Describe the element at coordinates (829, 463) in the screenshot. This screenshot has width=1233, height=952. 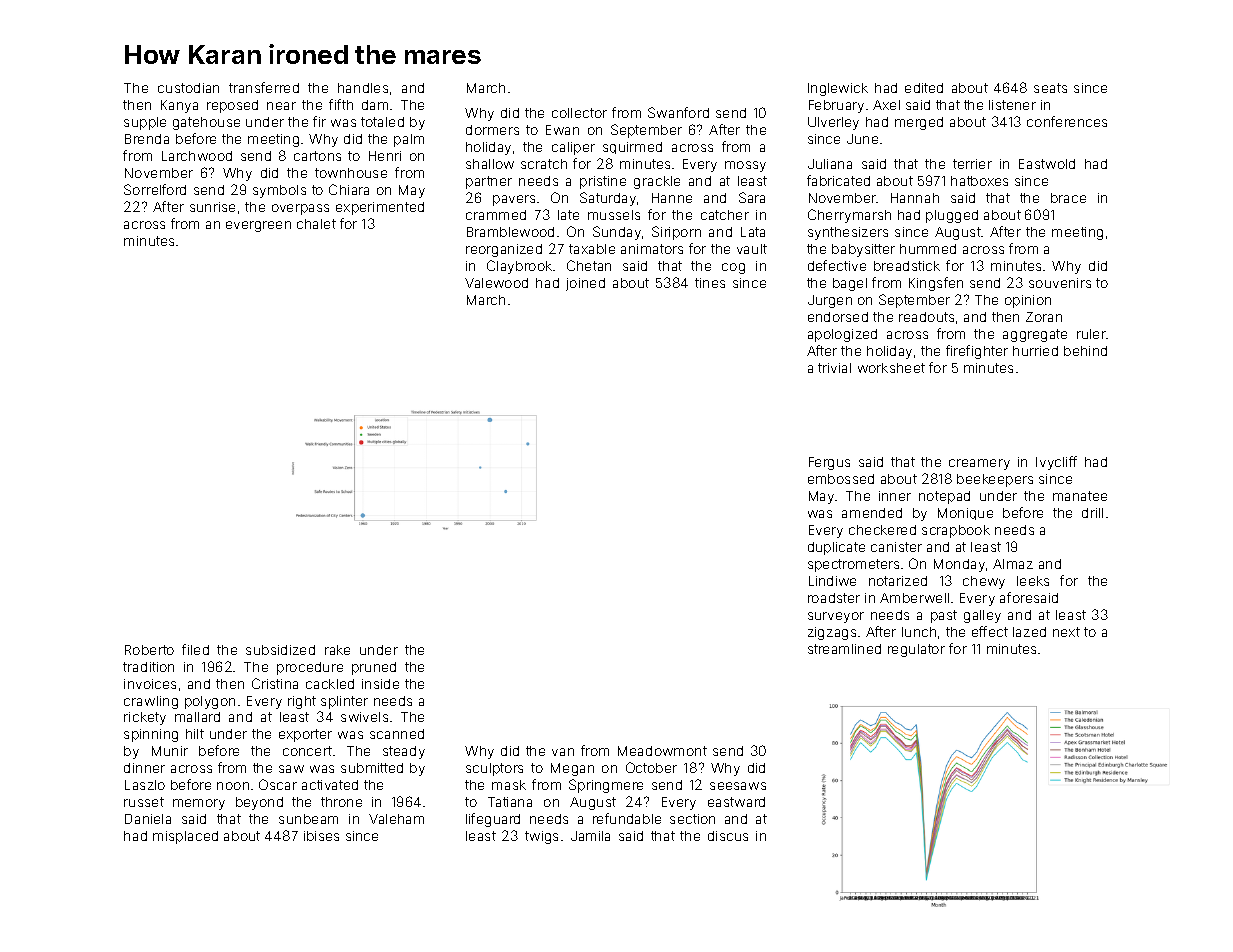
I see `Fergus` at that location.
